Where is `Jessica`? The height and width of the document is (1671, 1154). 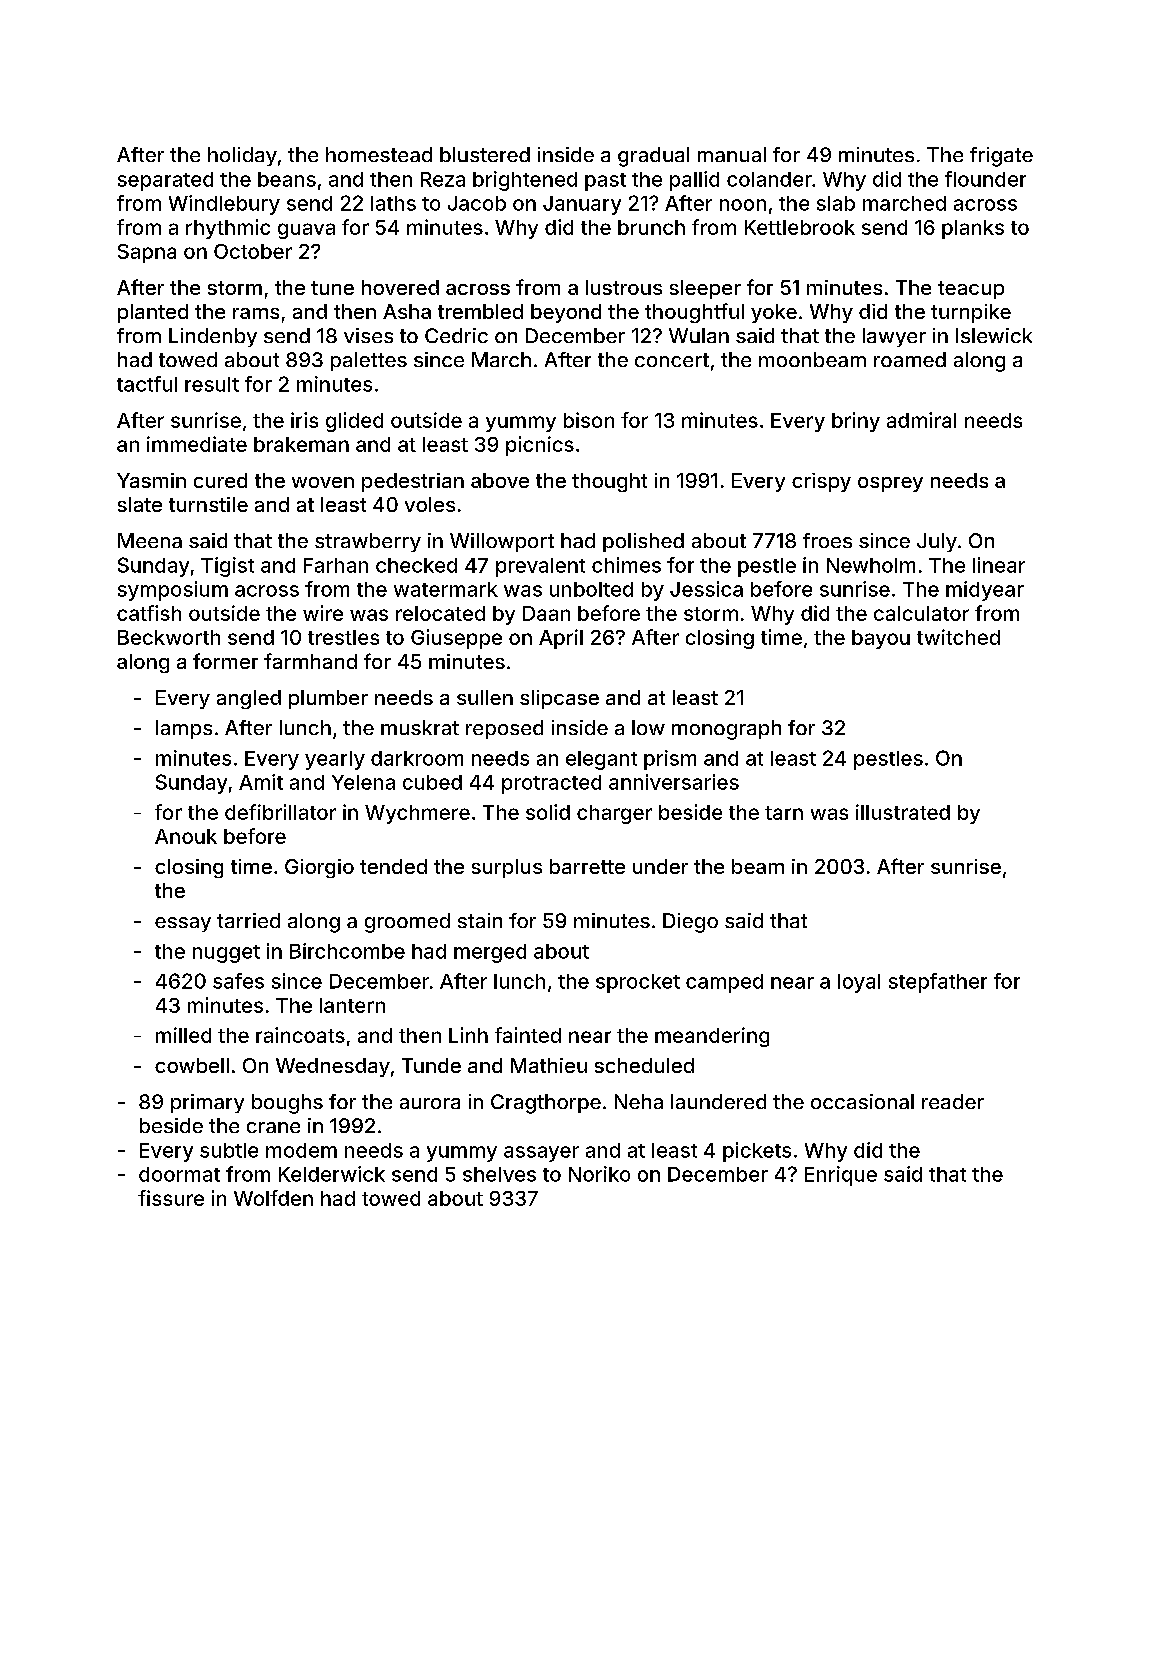 Jessica is located at coordinates (706, 589).
